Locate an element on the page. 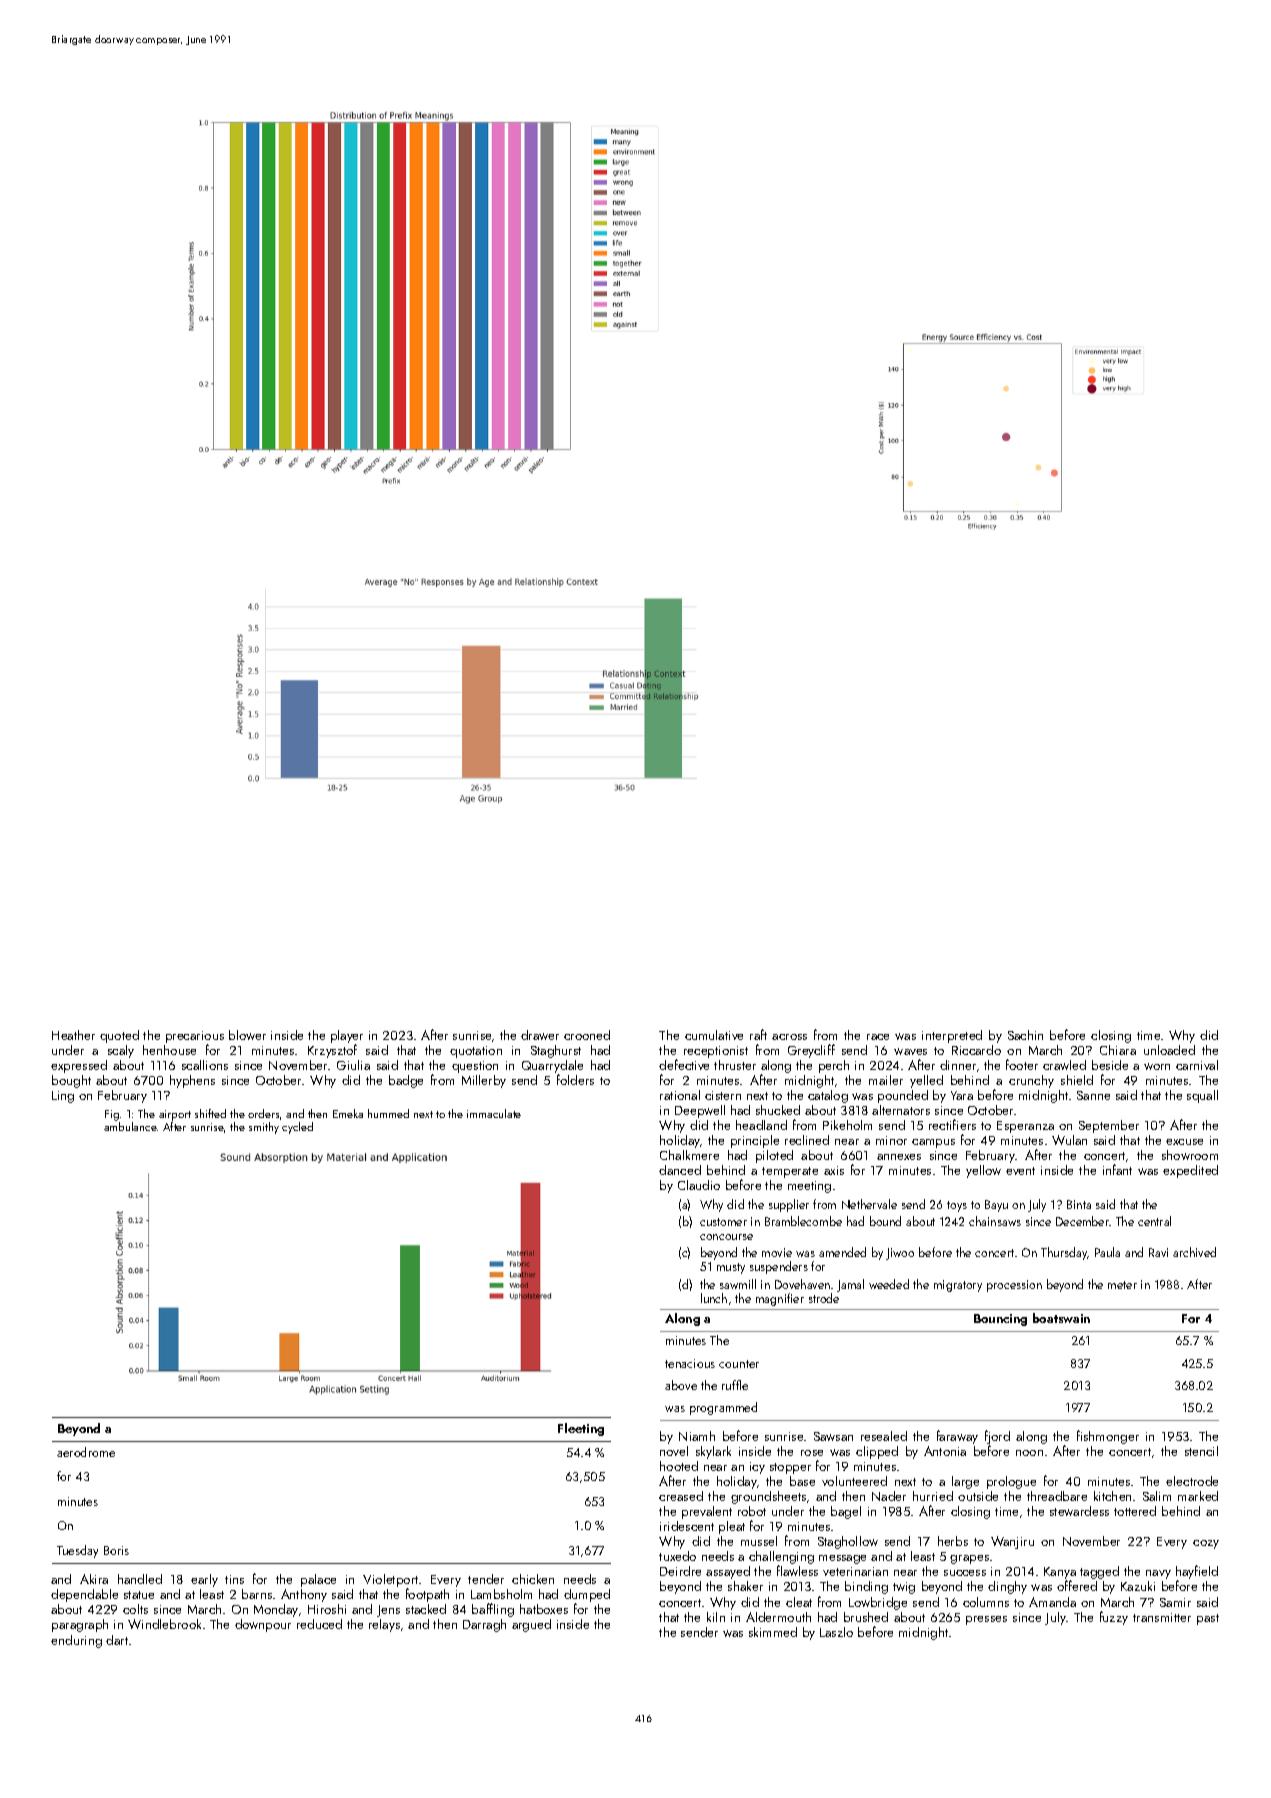  blower is located at coordinates (247, 1035).
